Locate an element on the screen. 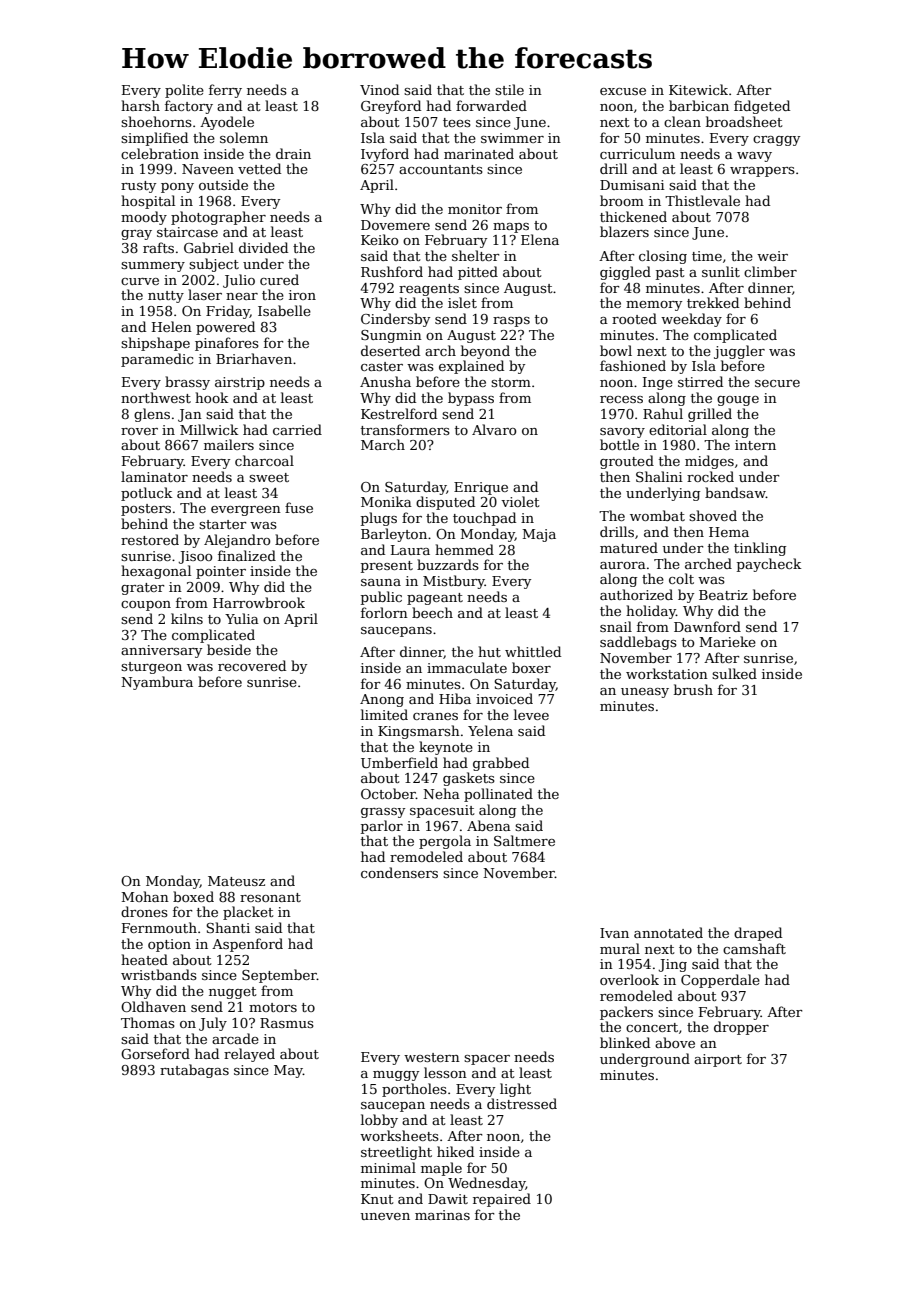 The image size is (924, 1308). Cindersby is located at coordinates (395, 320).
